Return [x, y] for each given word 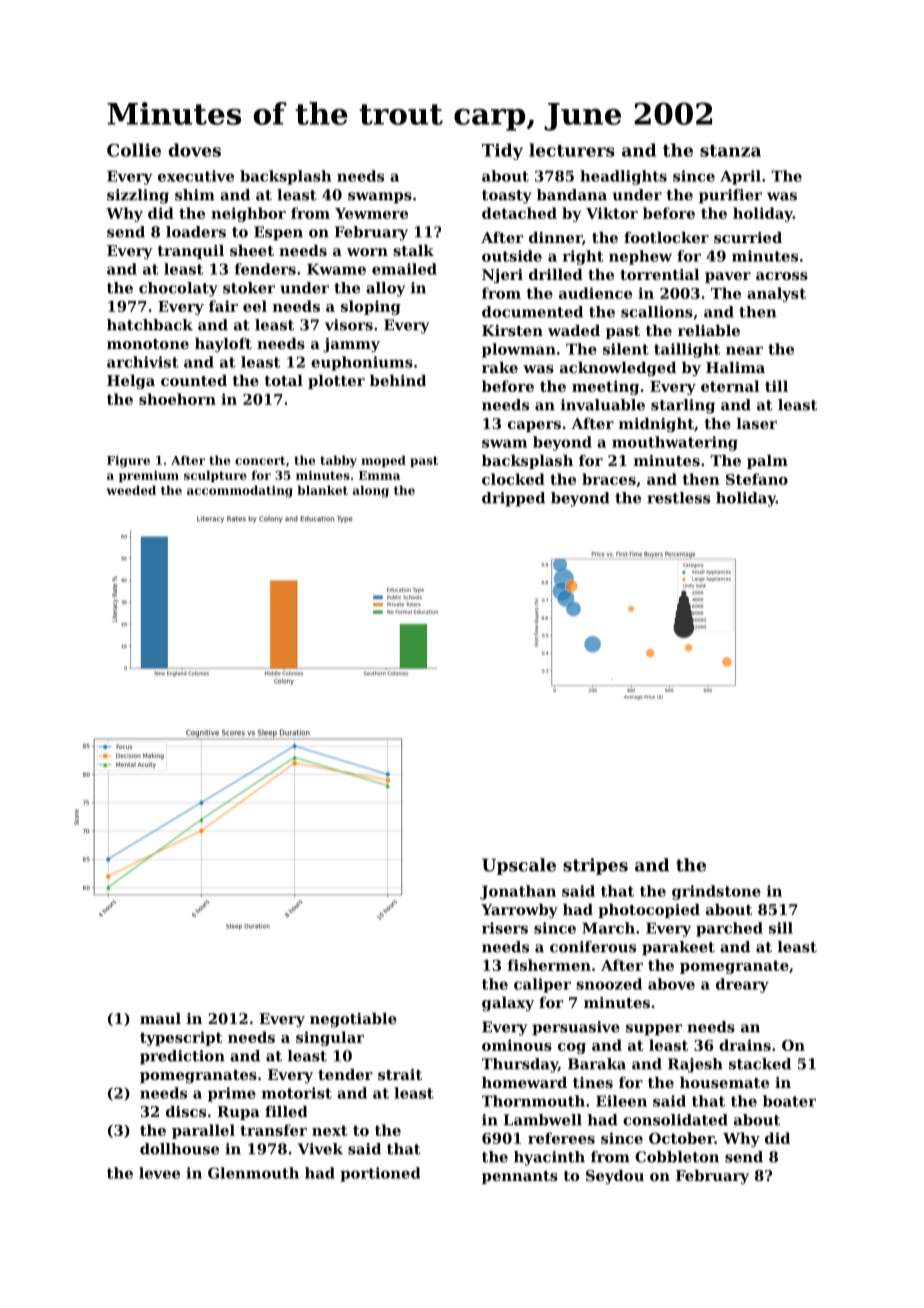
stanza [730, 151]
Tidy [502, 151]
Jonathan [518, 892]
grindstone [716, 892]
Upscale [519, 866]
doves [194, 150]
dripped [513, 499]
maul [160, 1018]
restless [678, 498]
